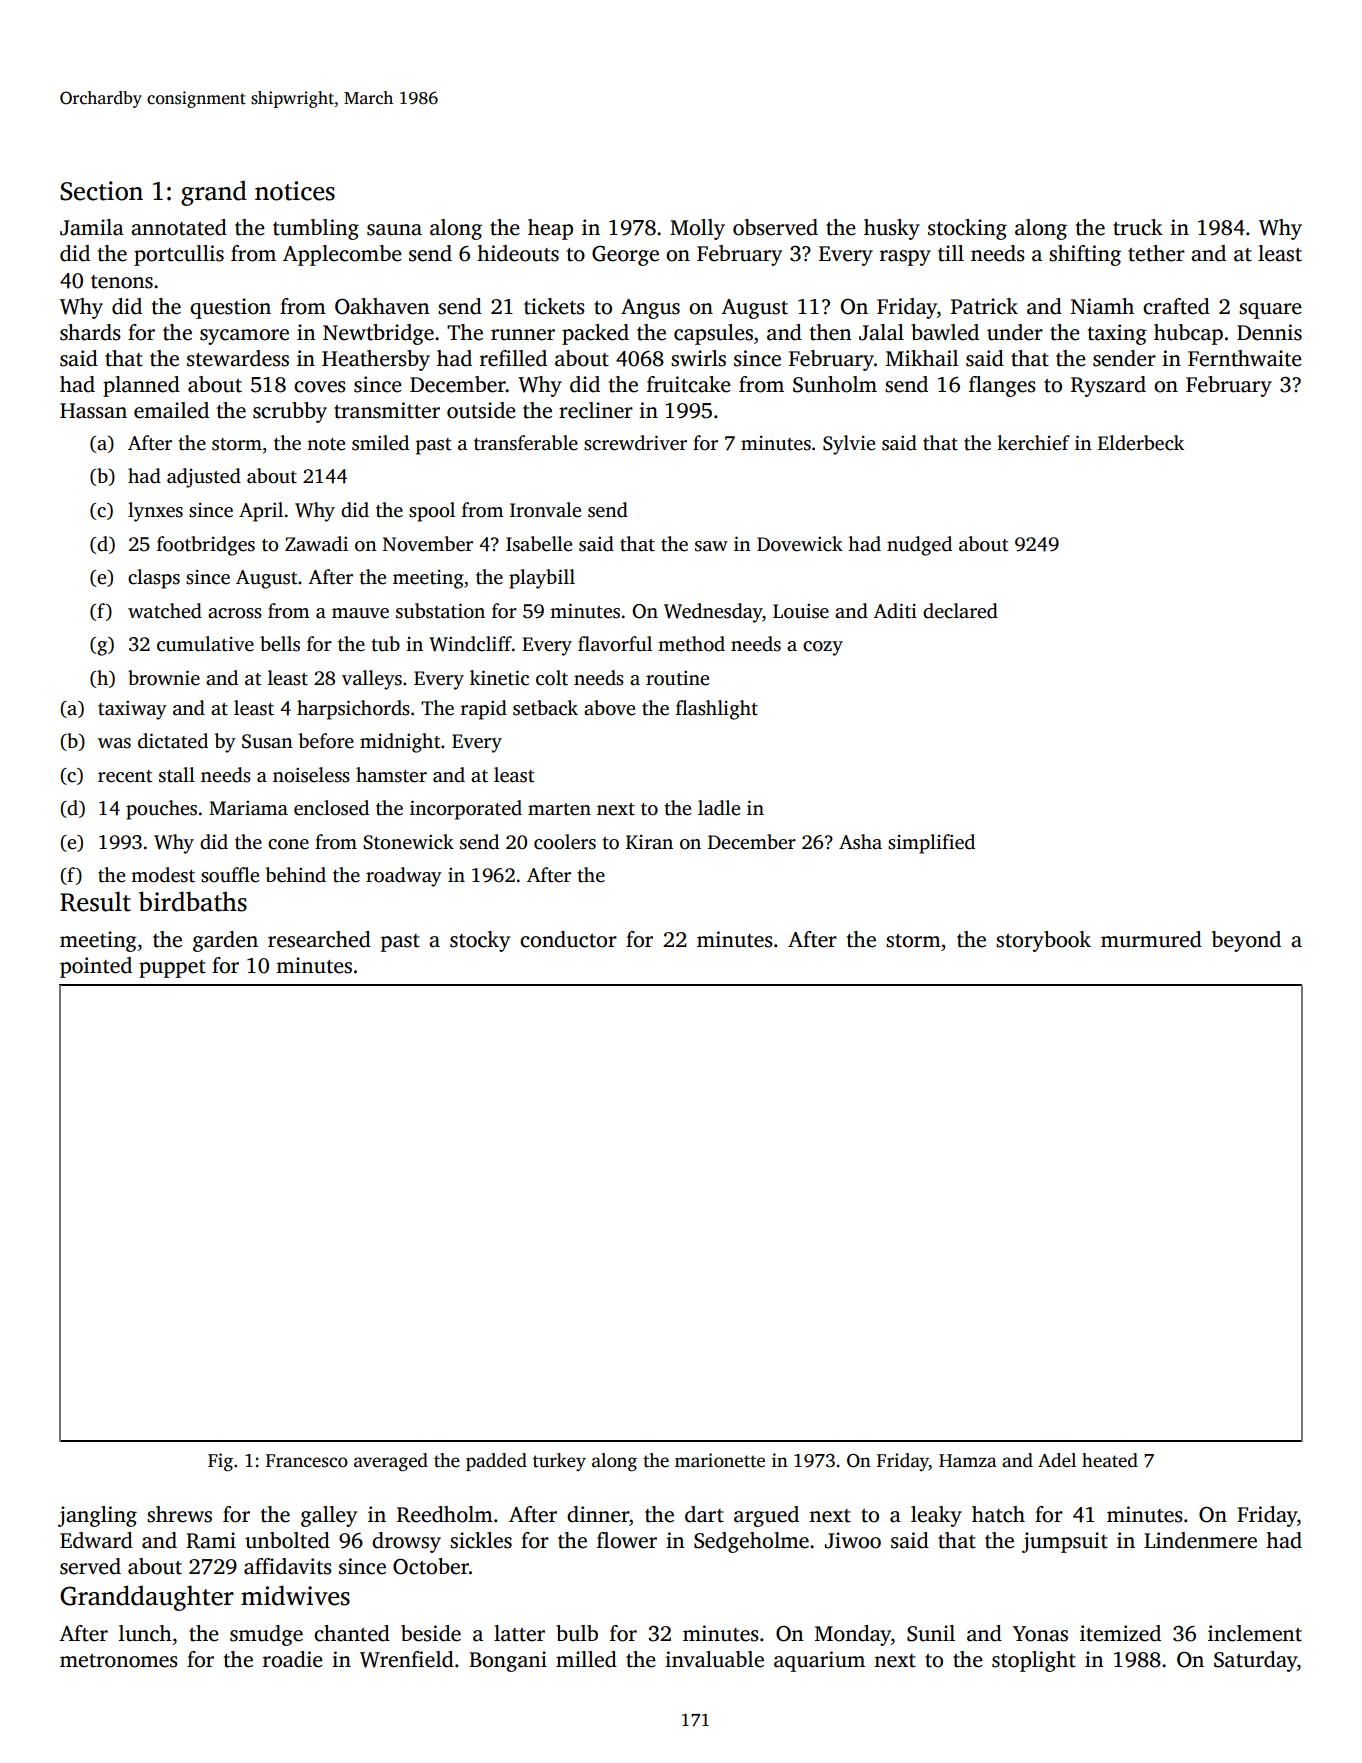 This screenshot has height=1763, width=1362. Describe the element at coordinates (1151, 939) in the screenshot. I see `murmured` at that location.
